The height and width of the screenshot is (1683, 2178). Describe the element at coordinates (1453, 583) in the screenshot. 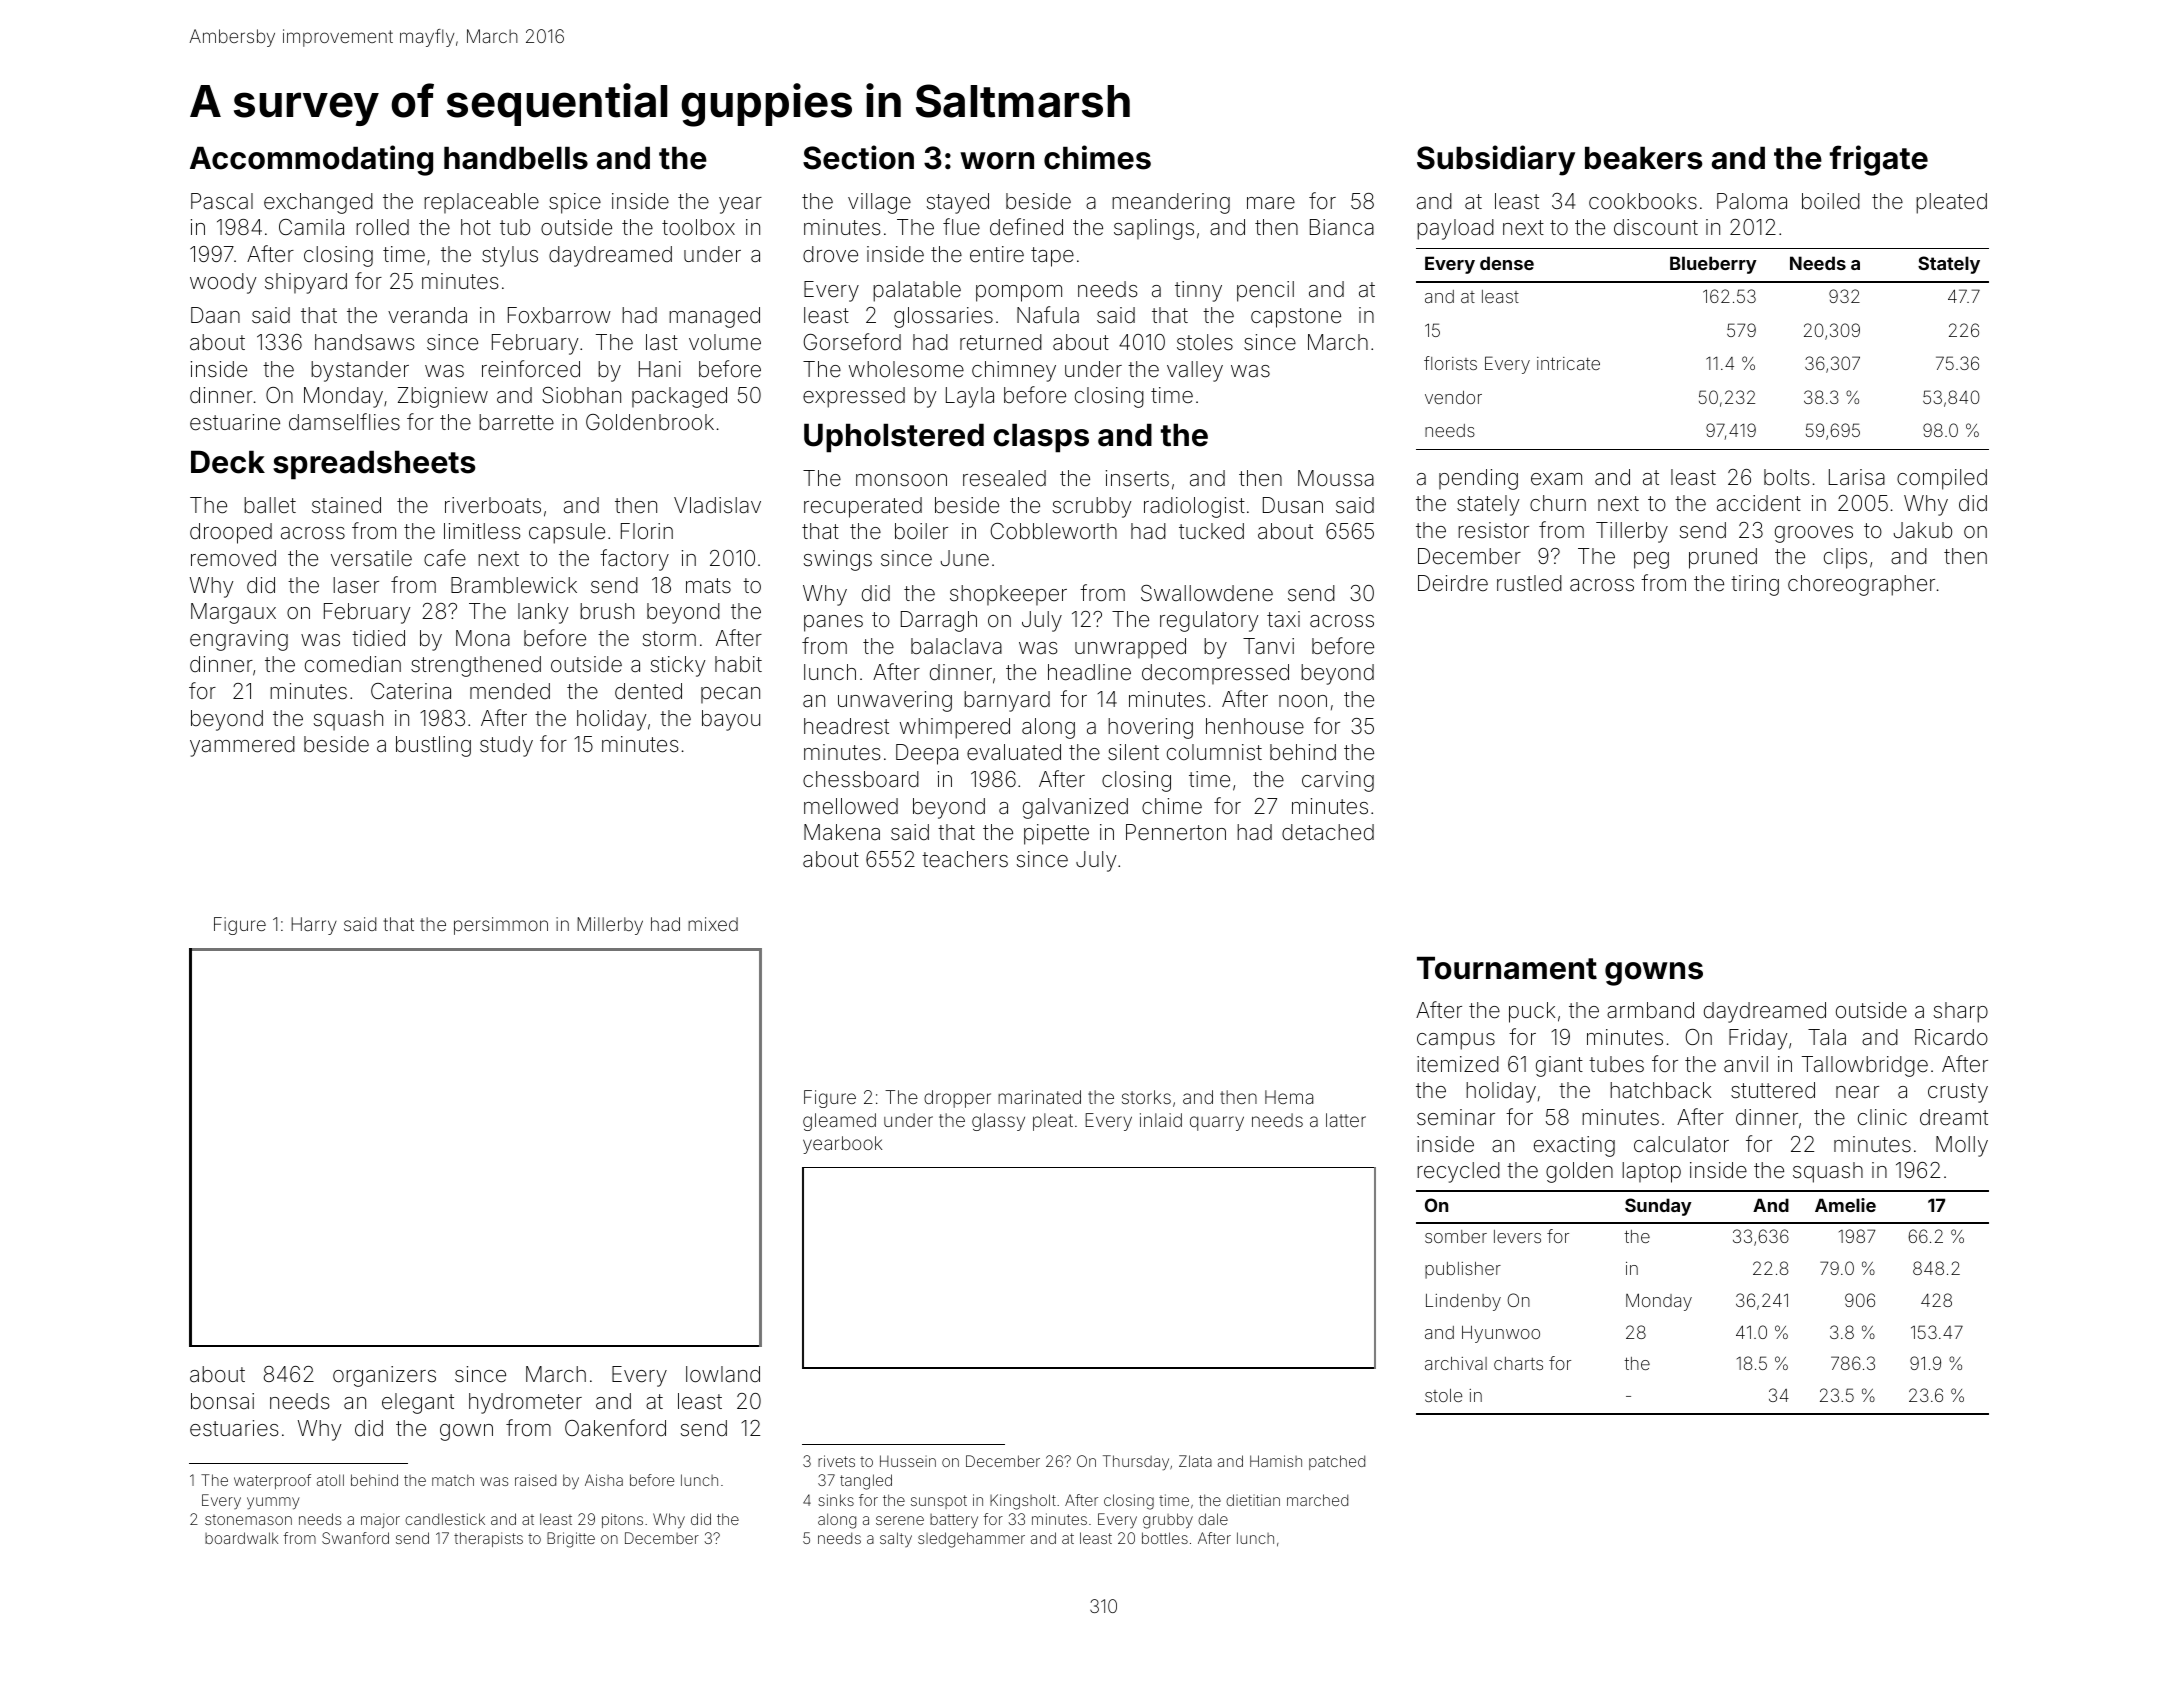

I see `Deirdre` at that location.
